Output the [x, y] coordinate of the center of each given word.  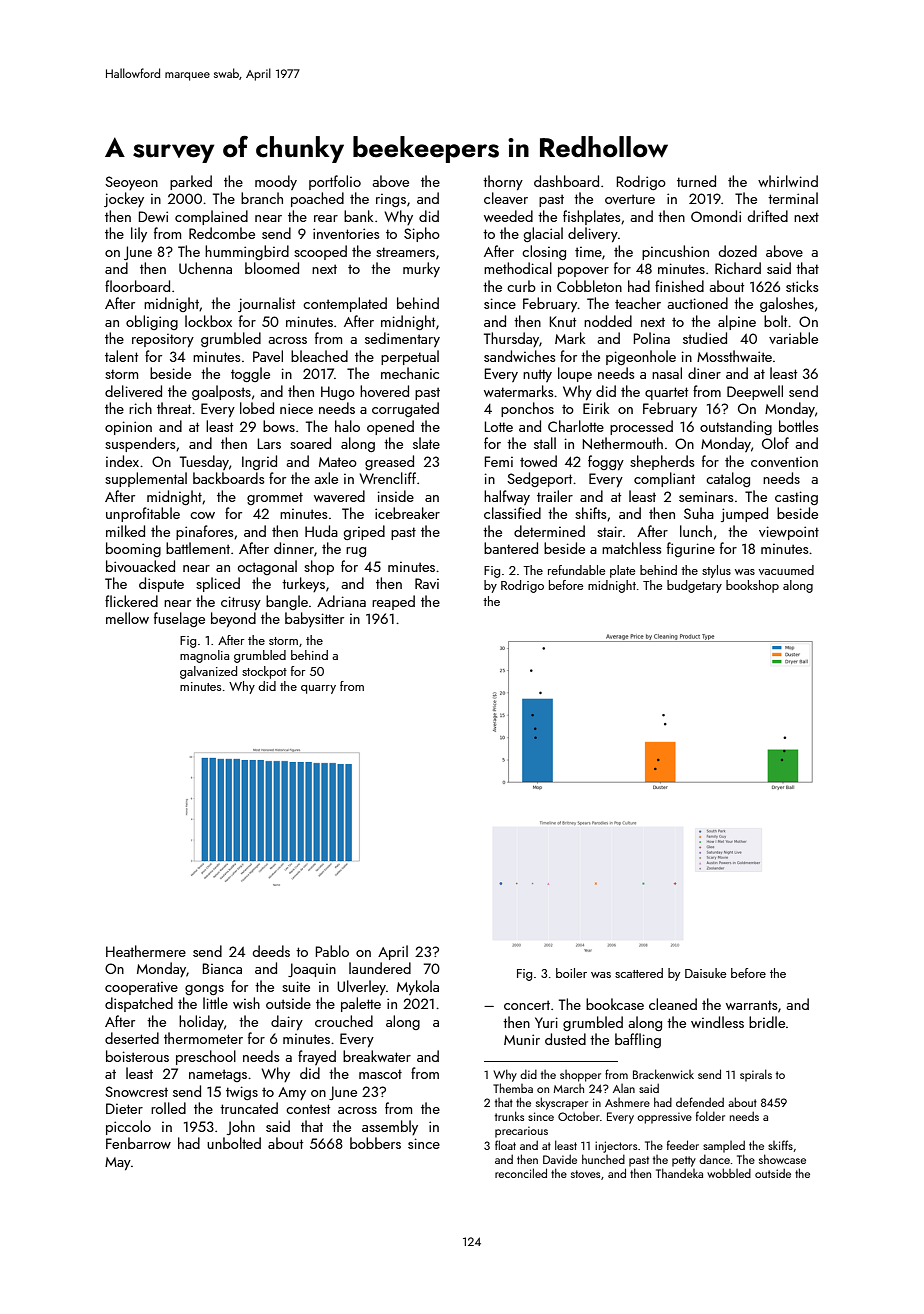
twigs [242, 1093]
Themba [513, 1088]
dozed [738, 251]
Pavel [268, 356]
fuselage [179, 619]
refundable [577, 570]
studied [705, 338]
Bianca [222, 968]
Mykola [418, 987]
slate [426, 443]
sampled [724, 1146]
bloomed [272, 268]
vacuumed [786, 570]
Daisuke [706, 973]
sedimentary [402, 339]
